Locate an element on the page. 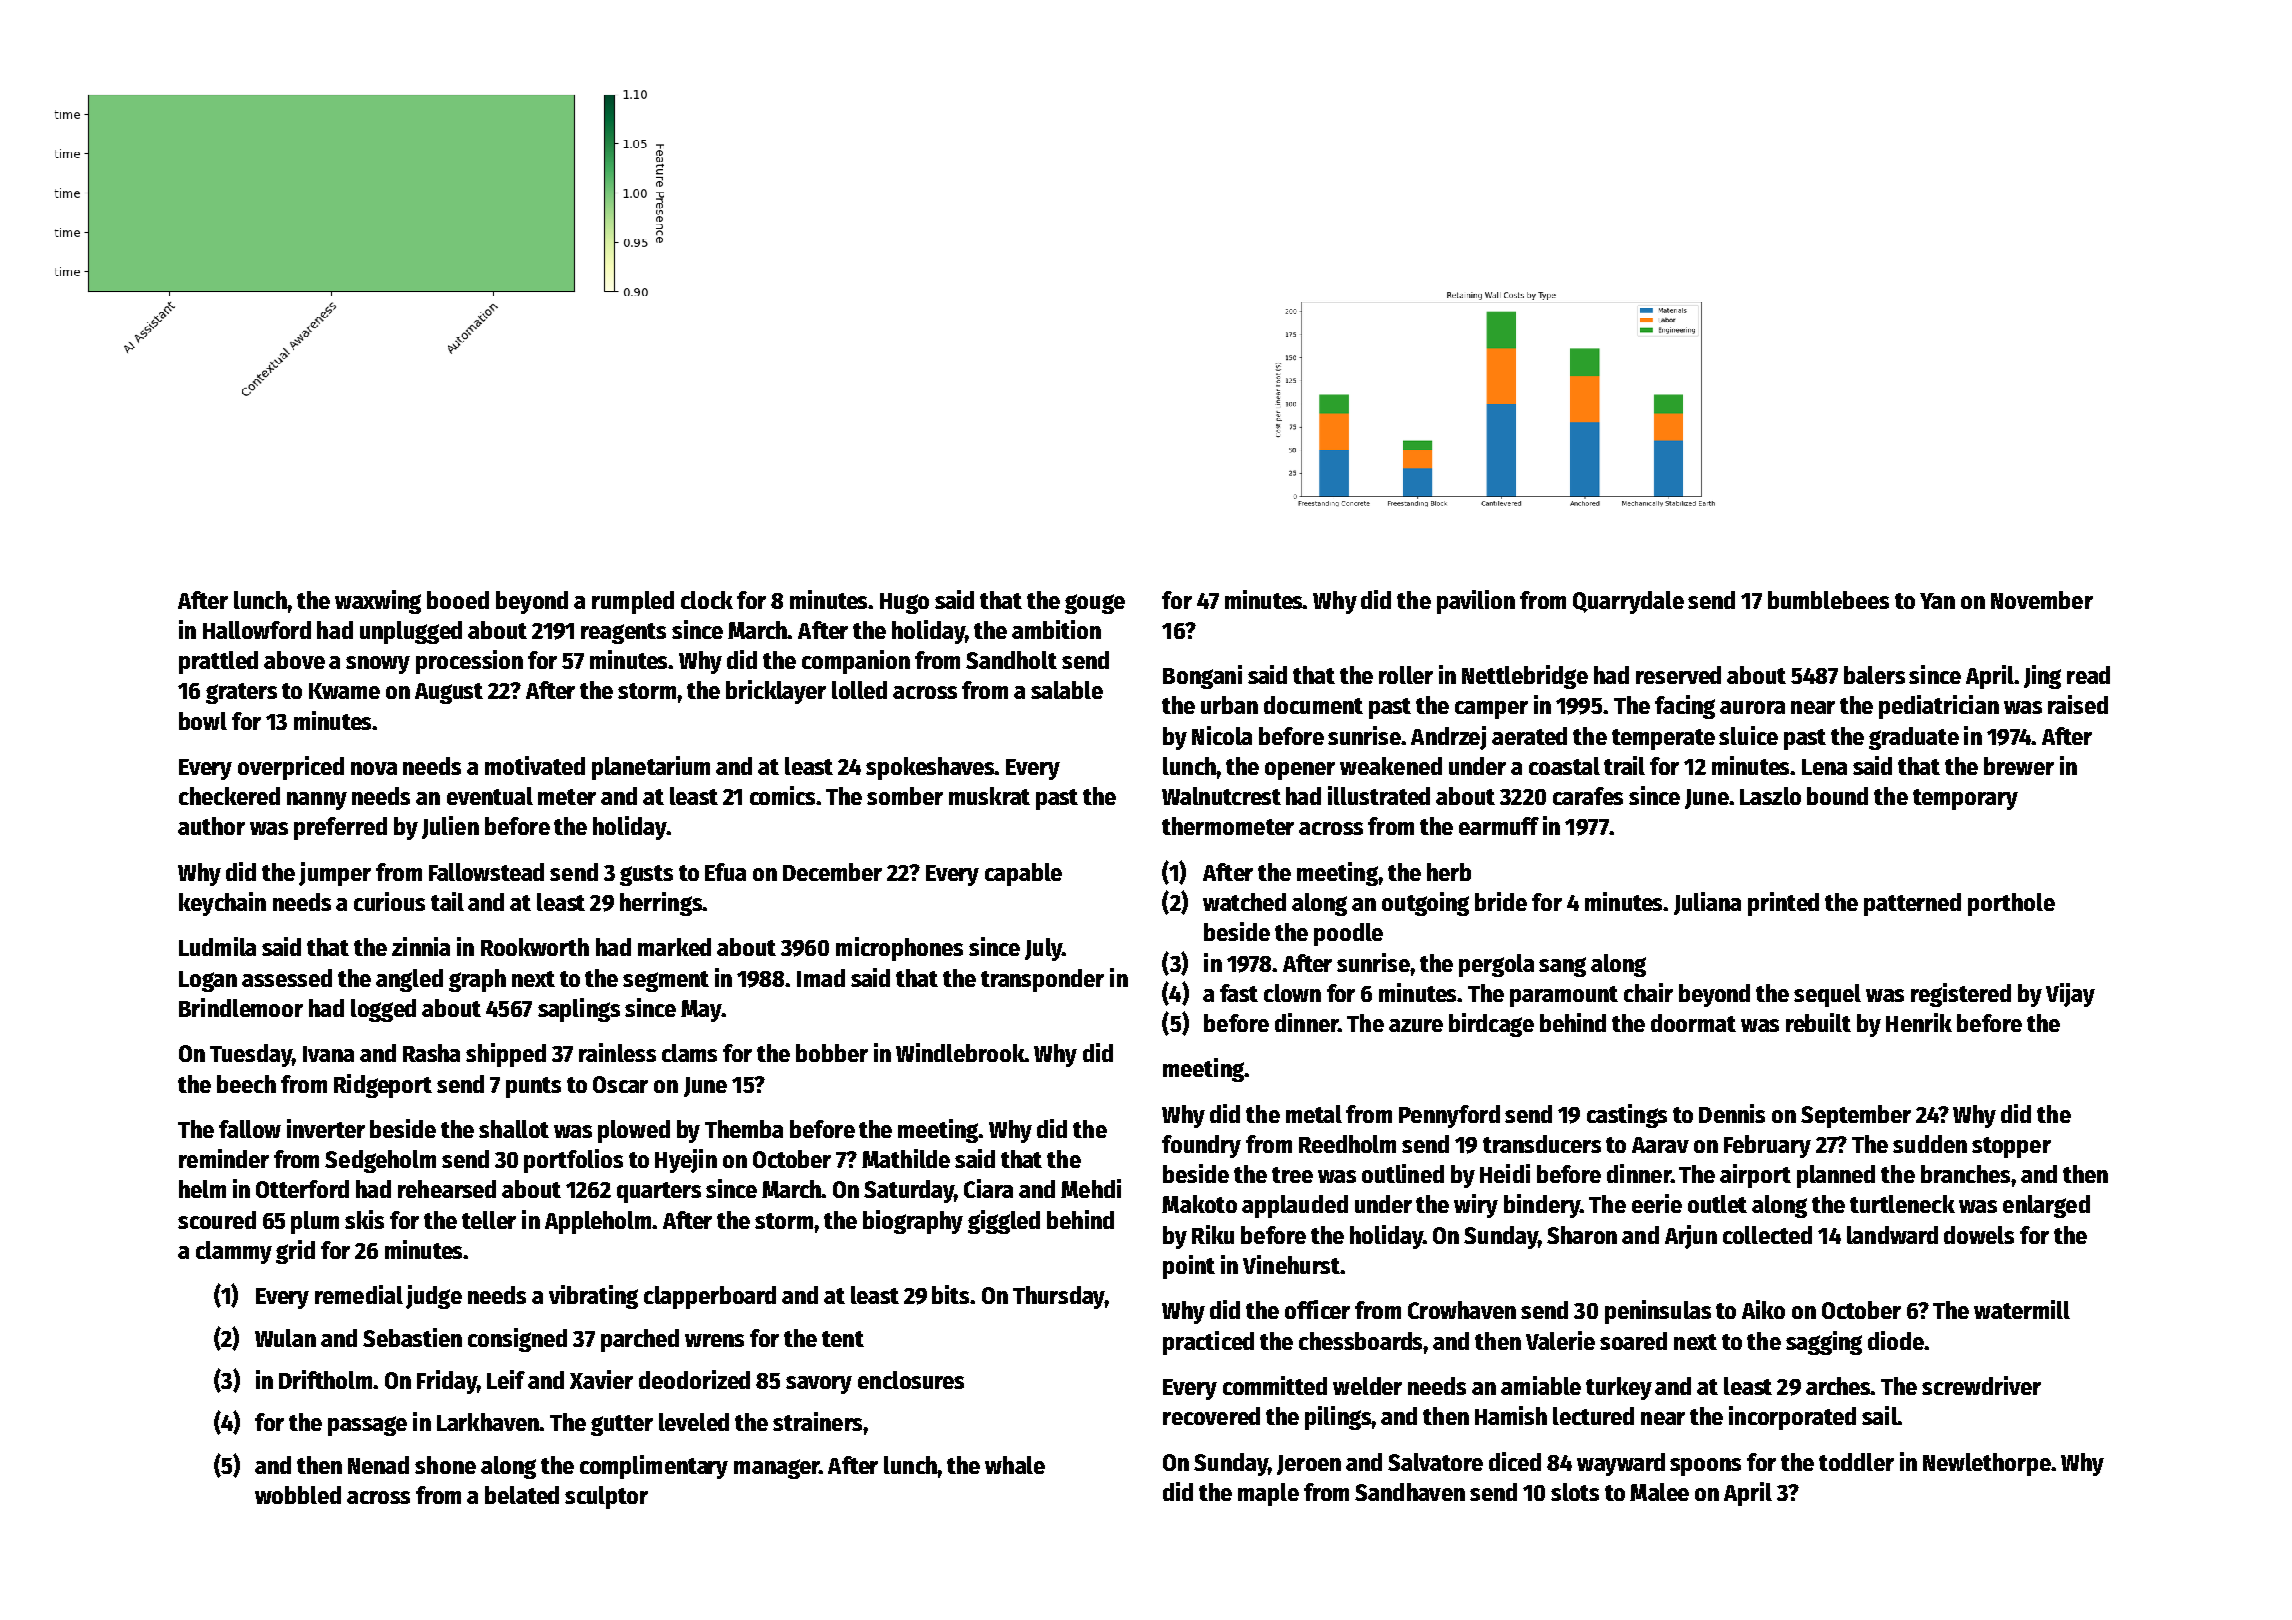 The image size is (2292, 1620). Yan is located at coordinates (1937, 601).
